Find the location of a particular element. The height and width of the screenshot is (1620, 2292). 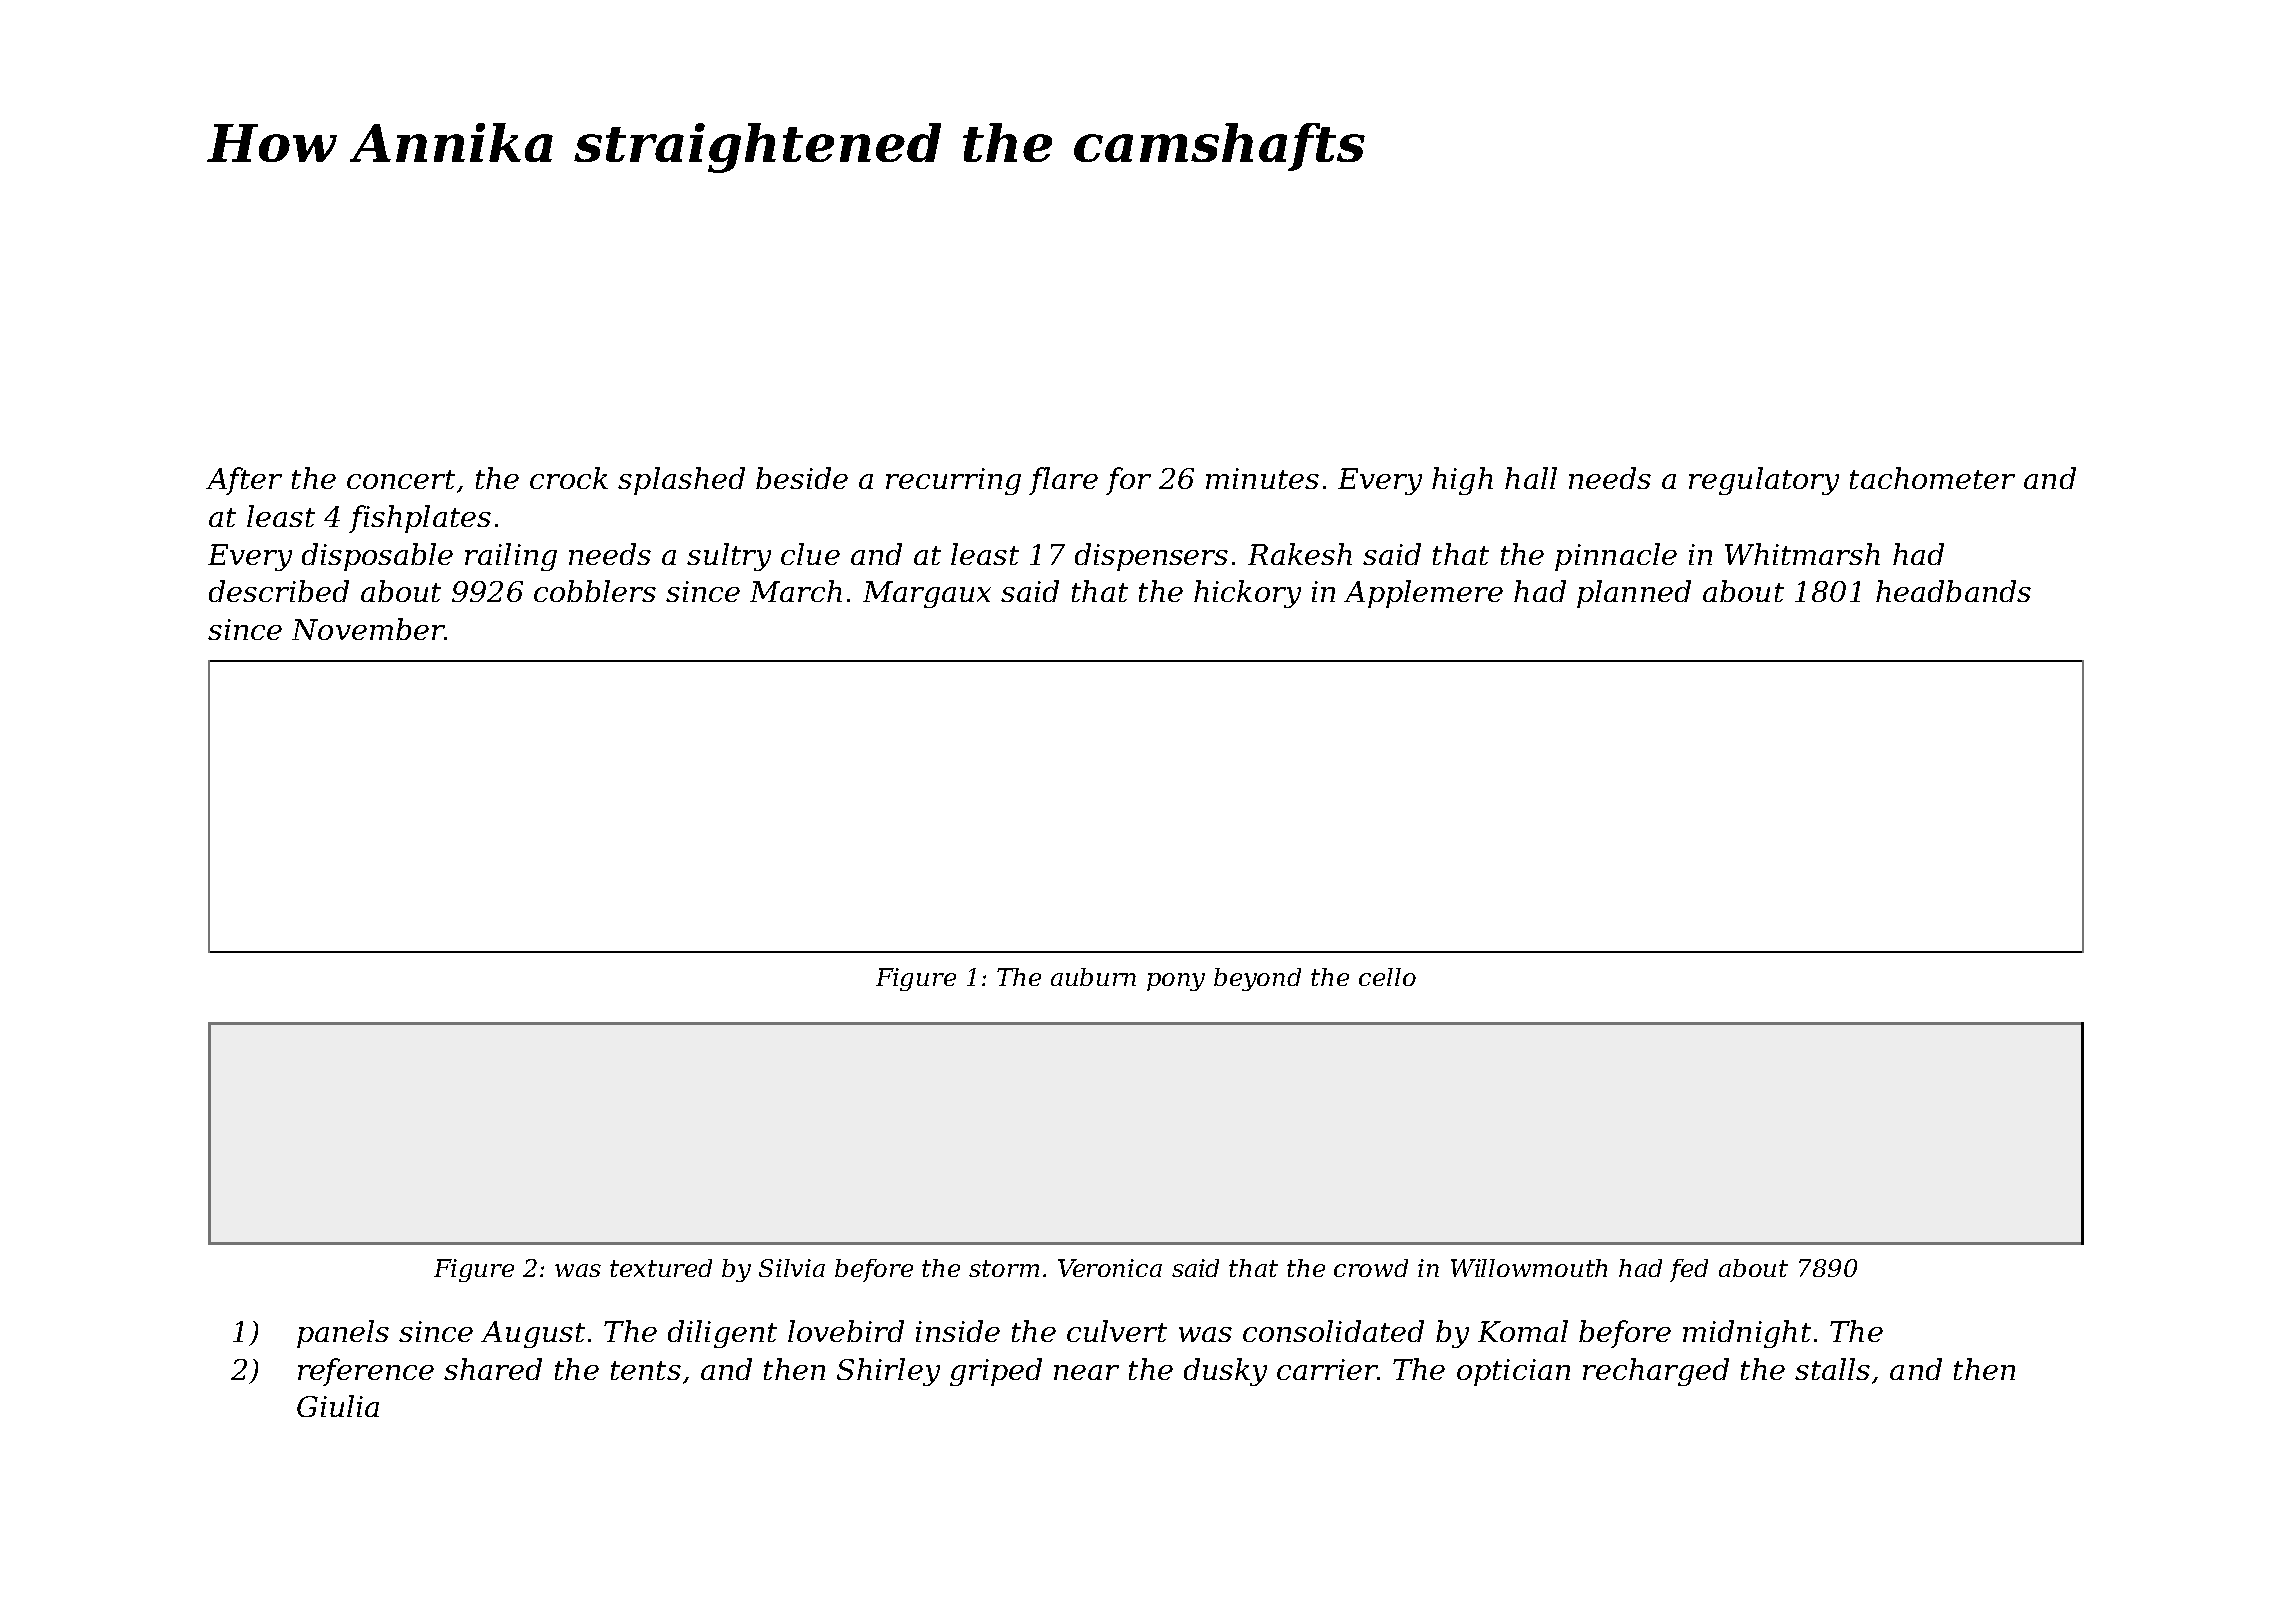

November is located at coordinates (368, 629).
